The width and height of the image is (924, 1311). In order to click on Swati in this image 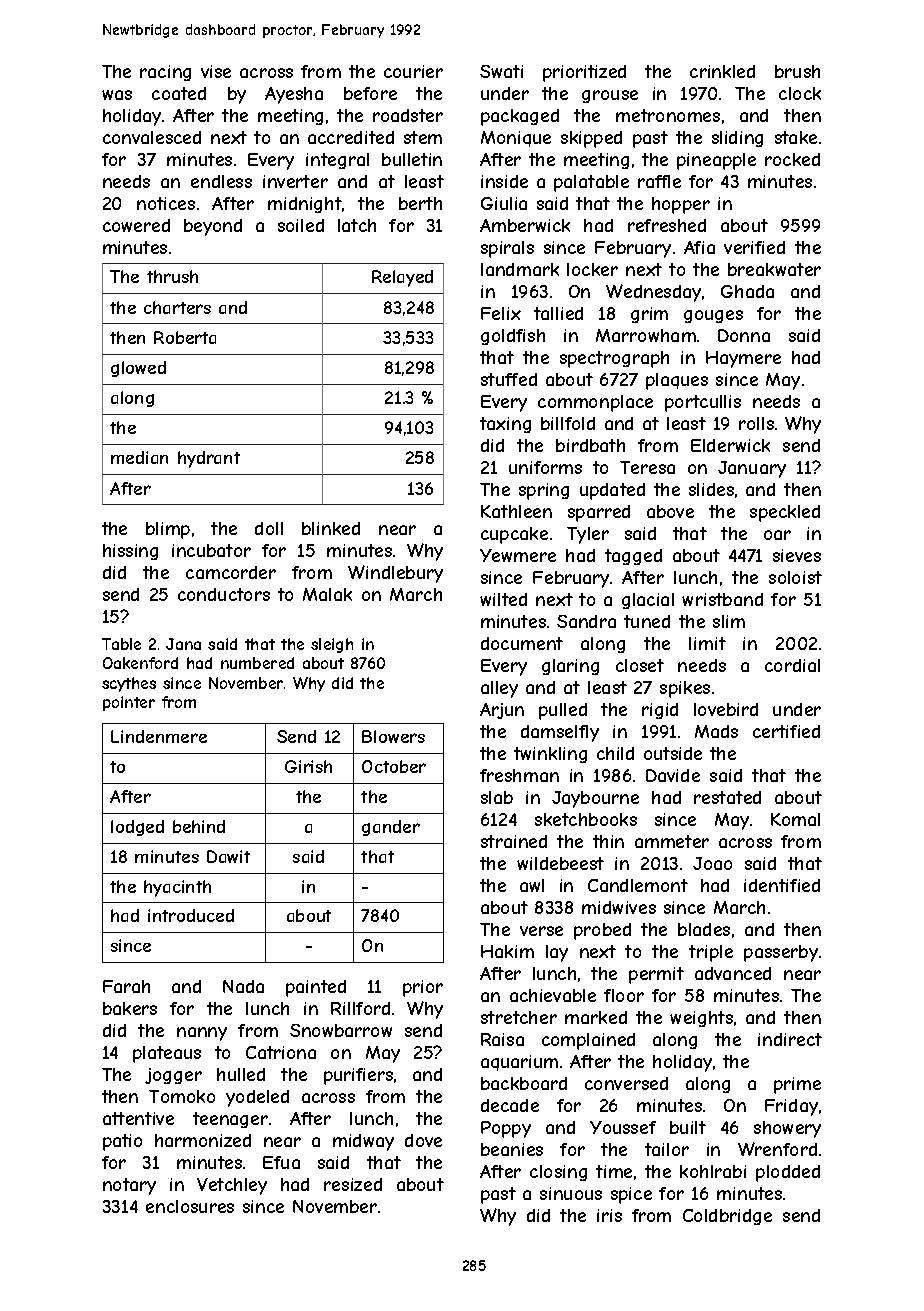, I will do `click(501, 71)`.
